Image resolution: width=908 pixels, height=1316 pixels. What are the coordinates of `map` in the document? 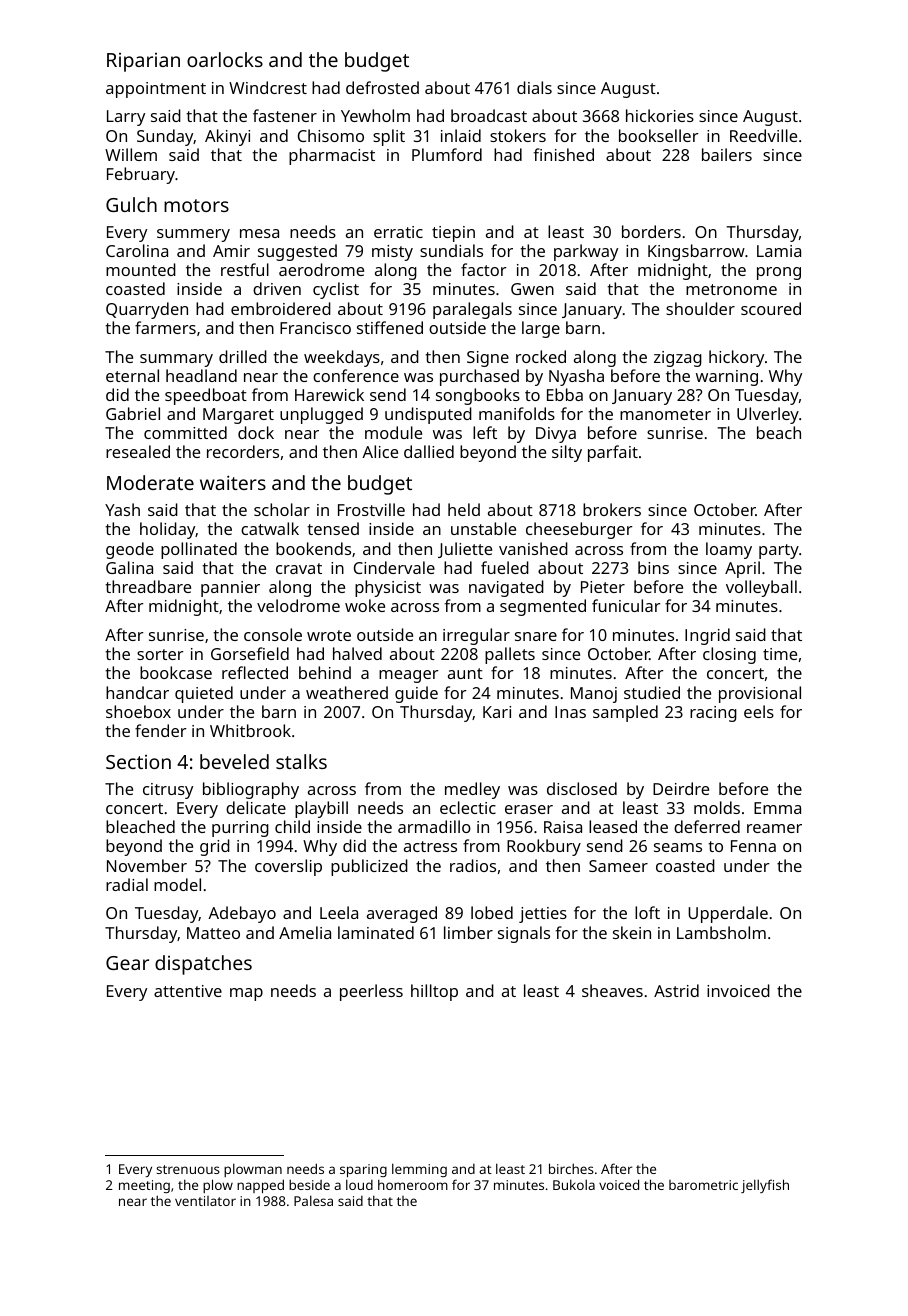 It's located at (246, 994).
